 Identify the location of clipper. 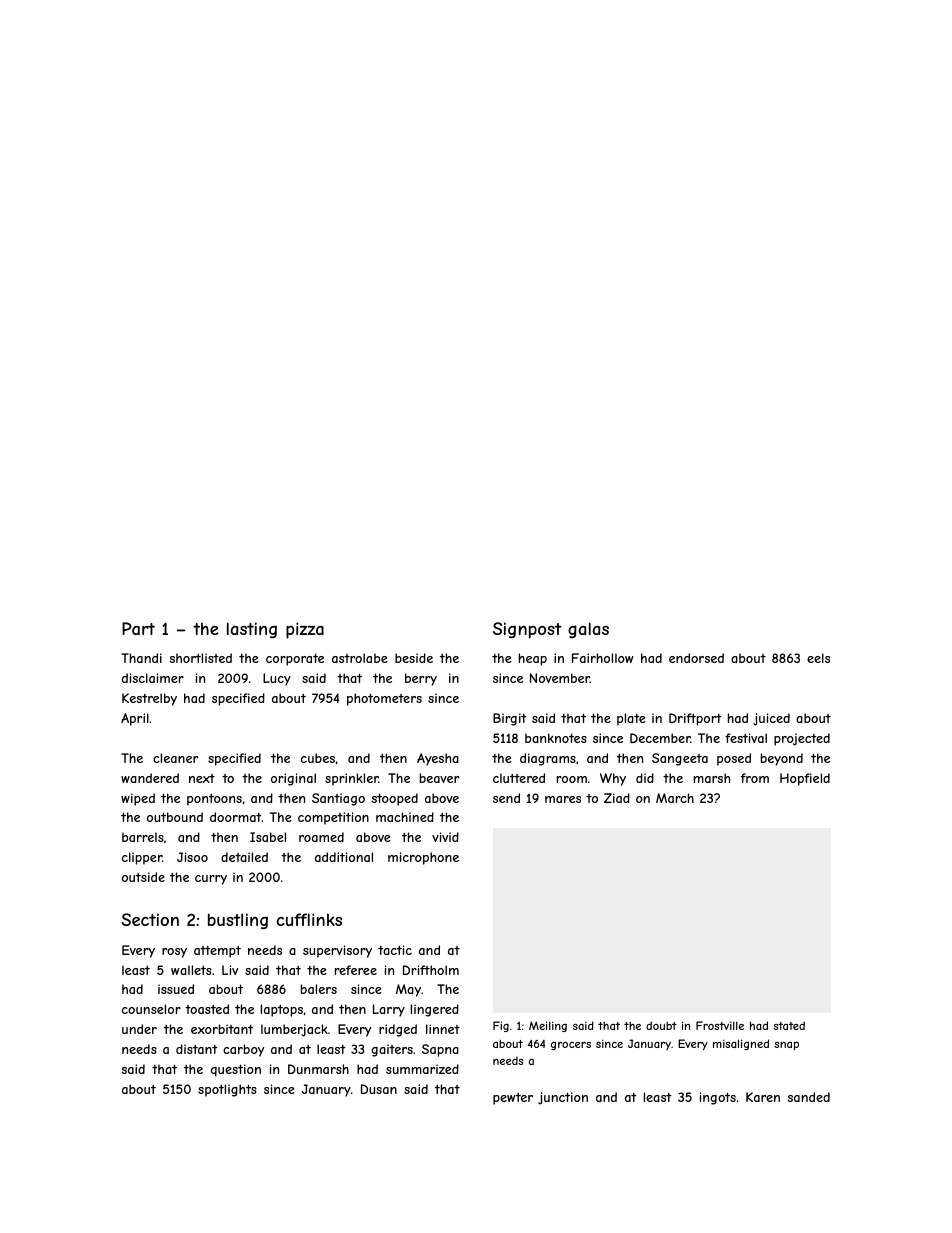
(142, 858).
